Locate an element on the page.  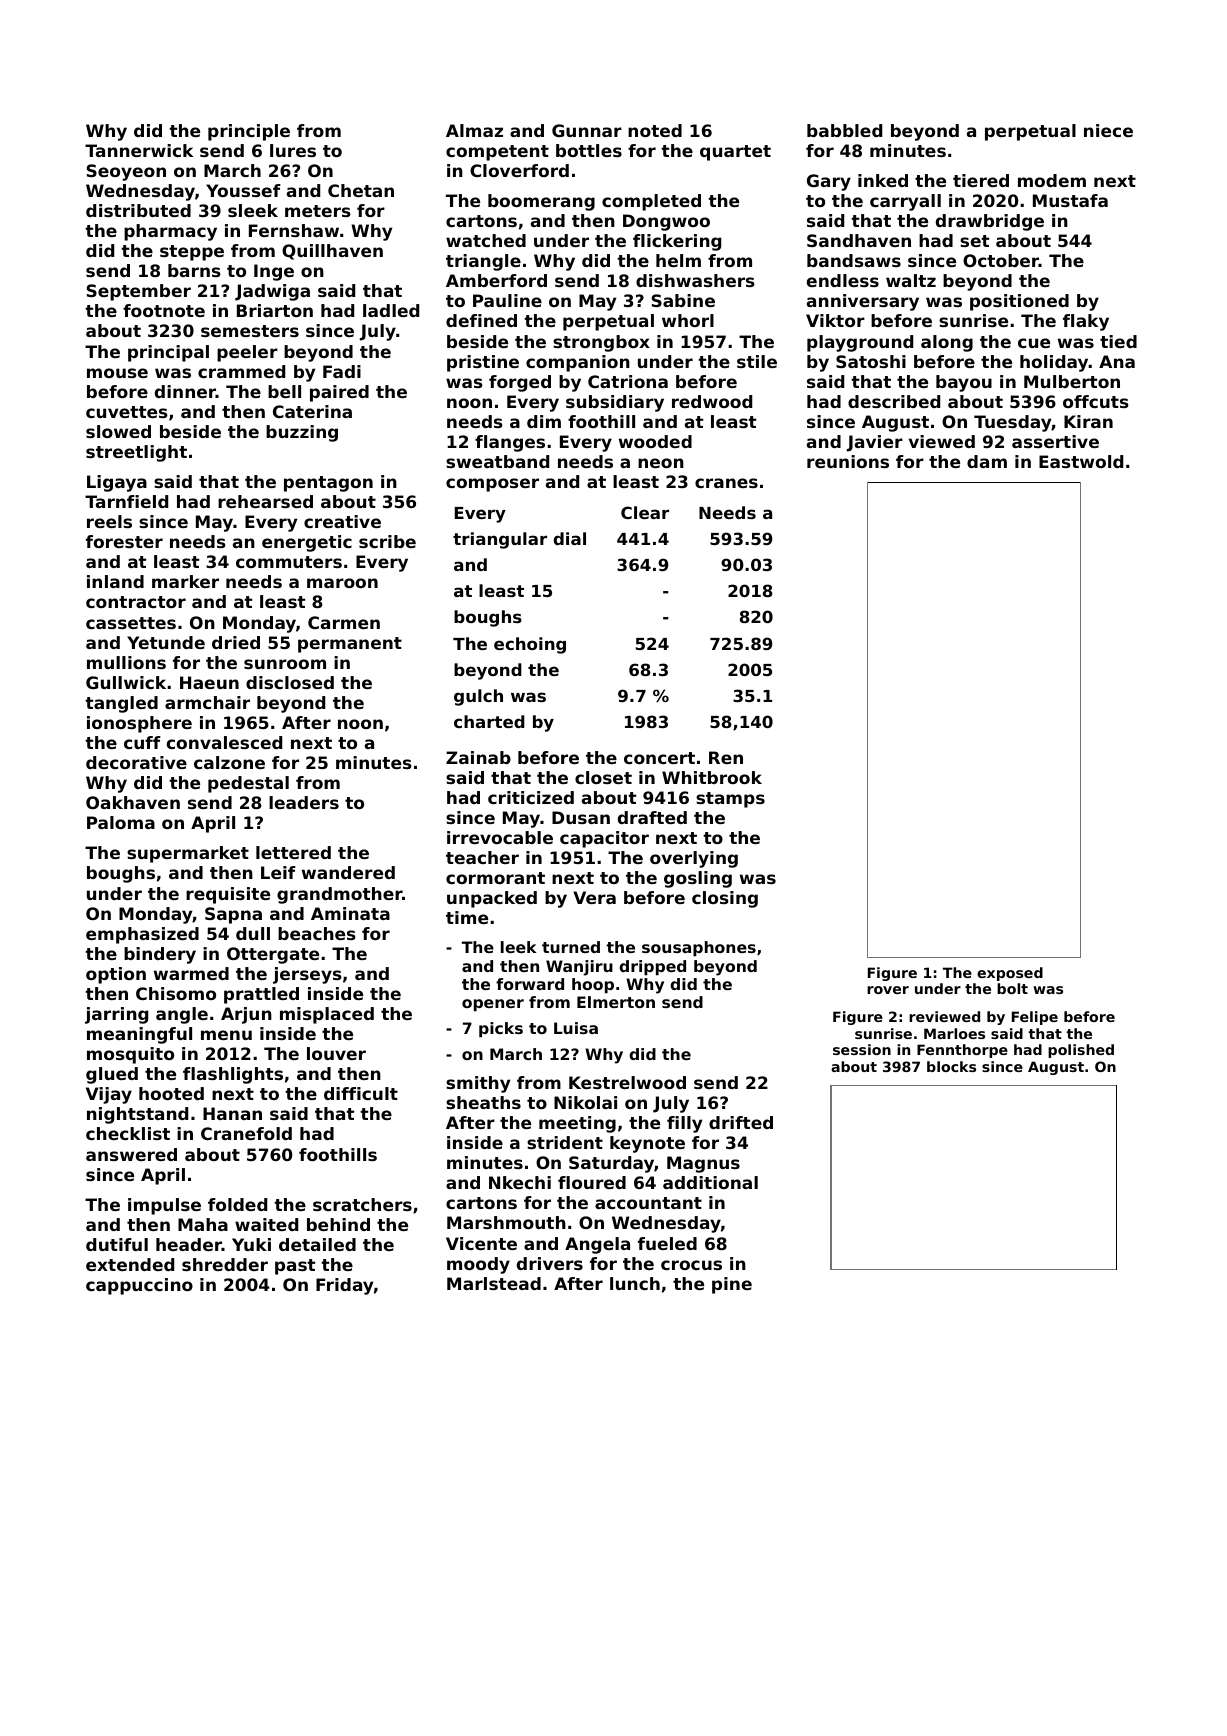
triangular is located at coordinates (500, 540).
